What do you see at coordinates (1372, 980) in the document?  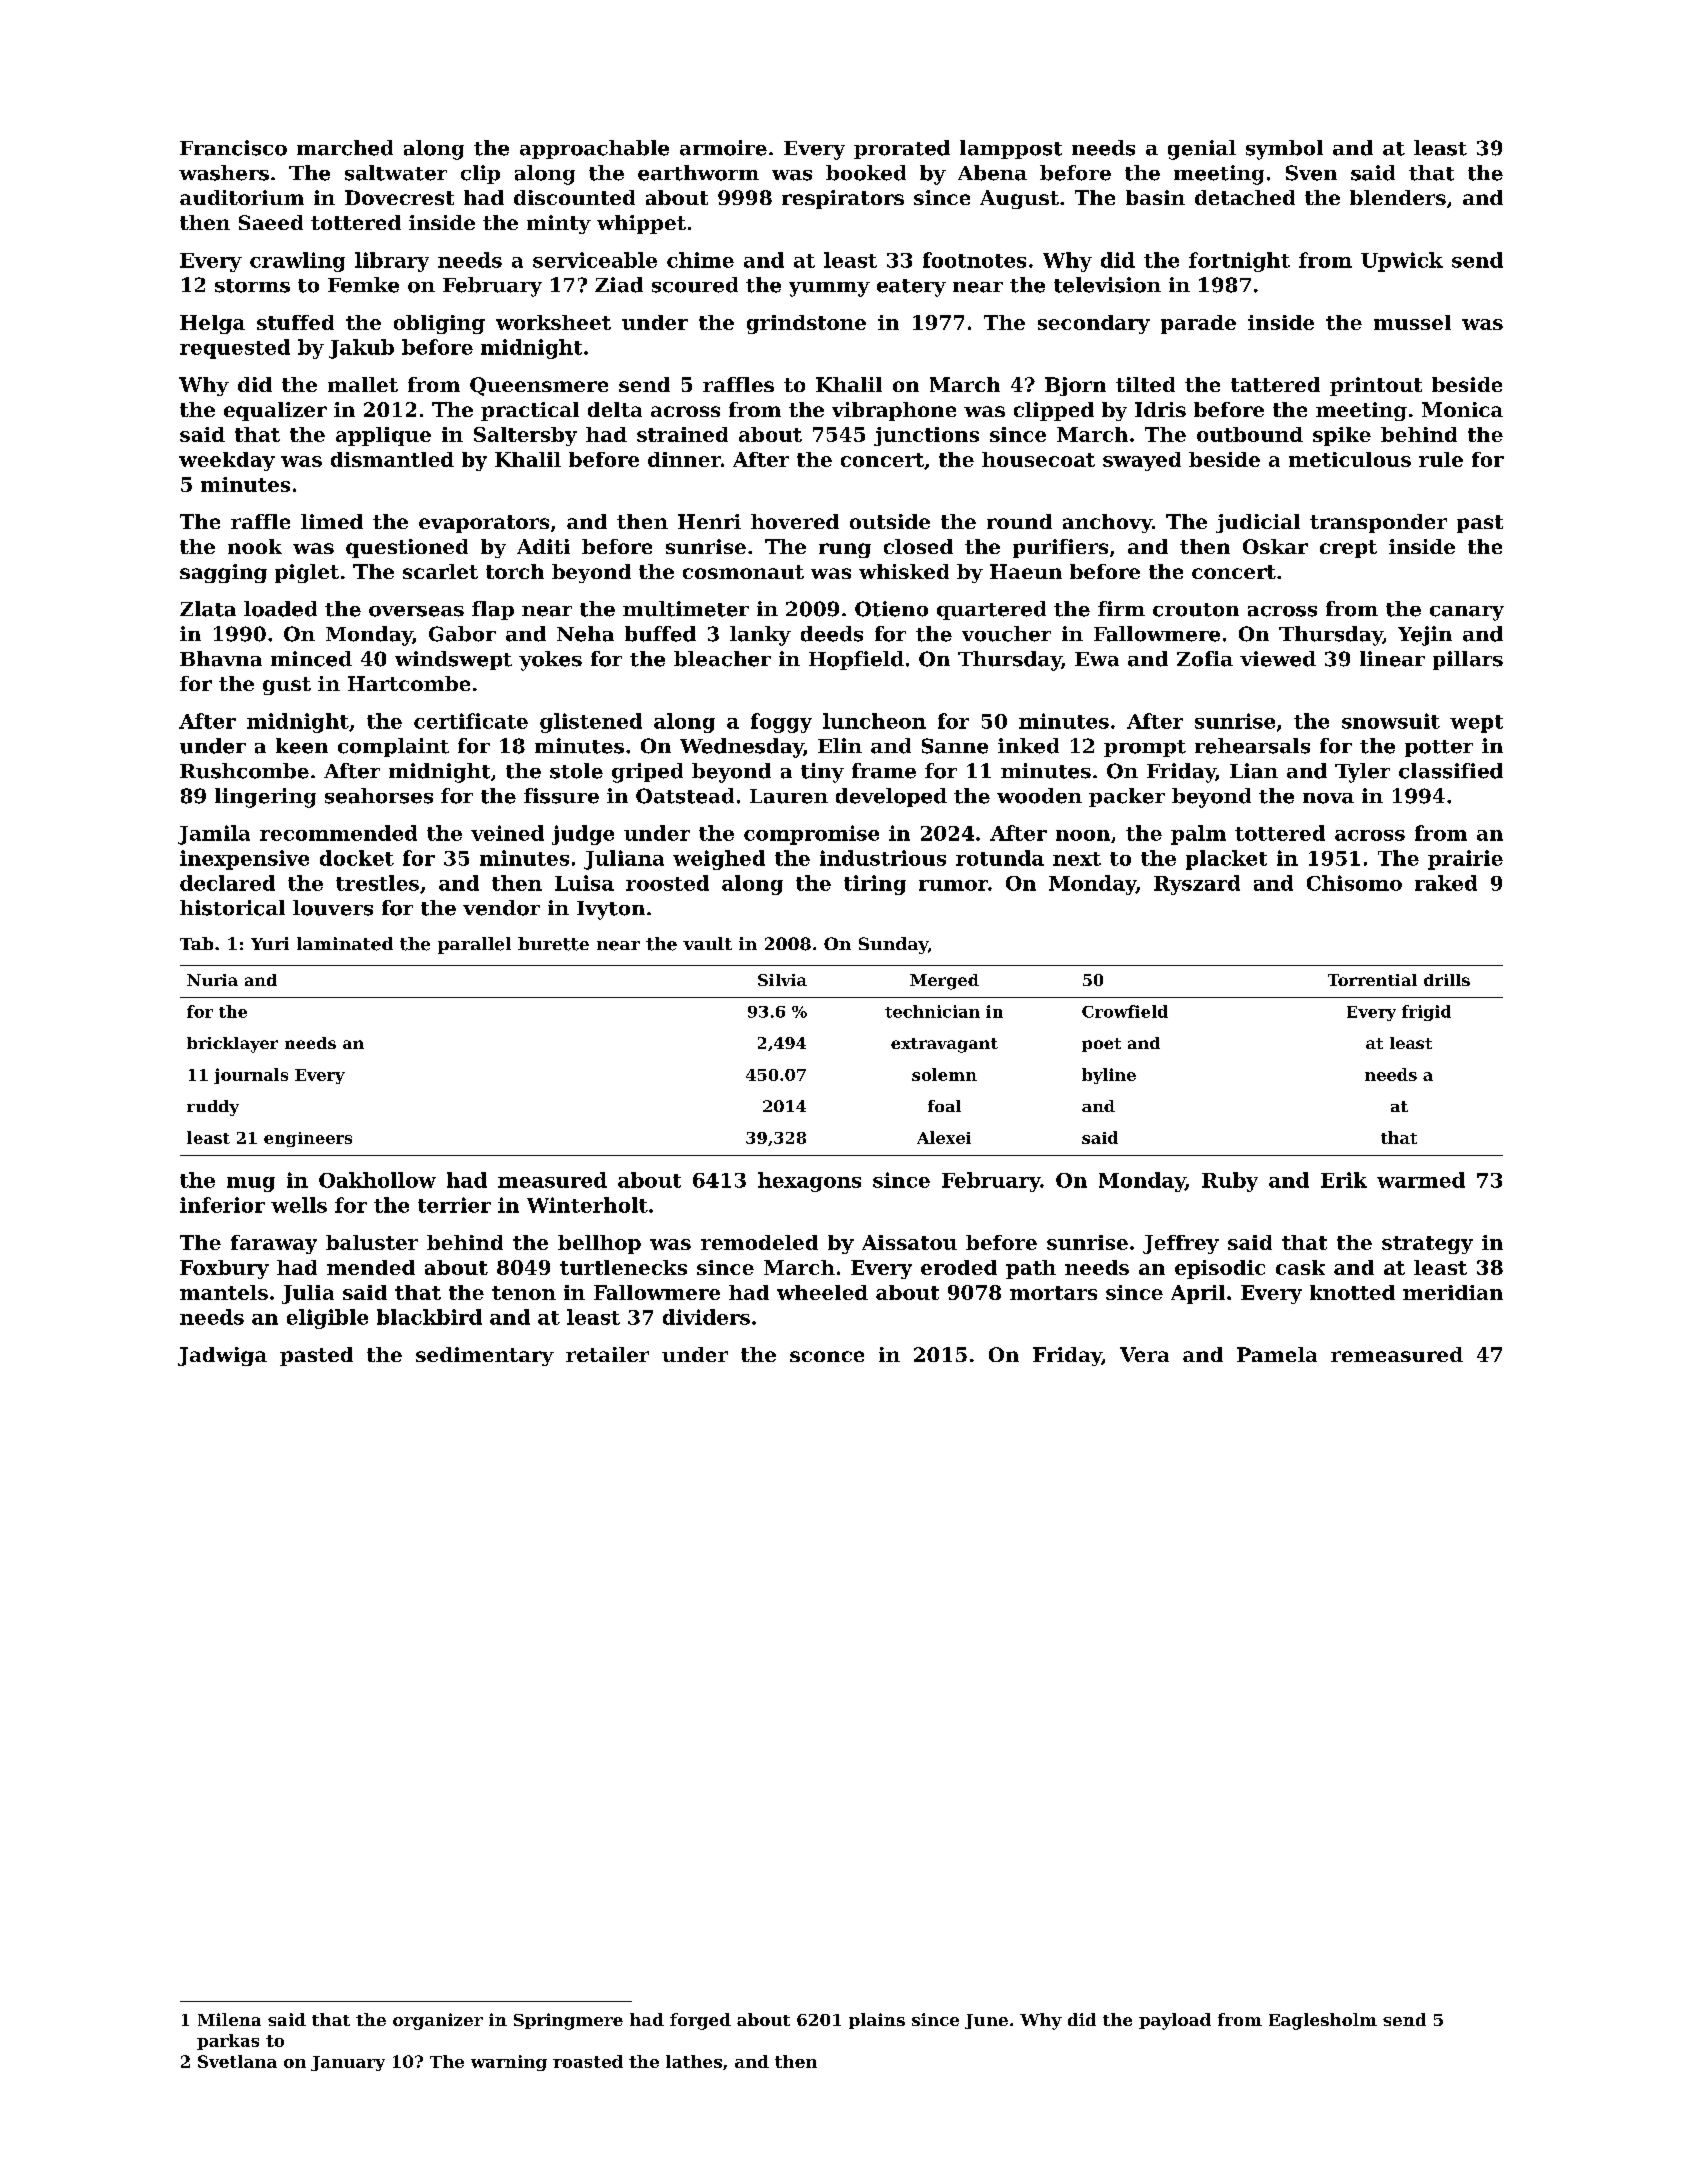 I see `Torrential` at bounding box center [1372, 980].
